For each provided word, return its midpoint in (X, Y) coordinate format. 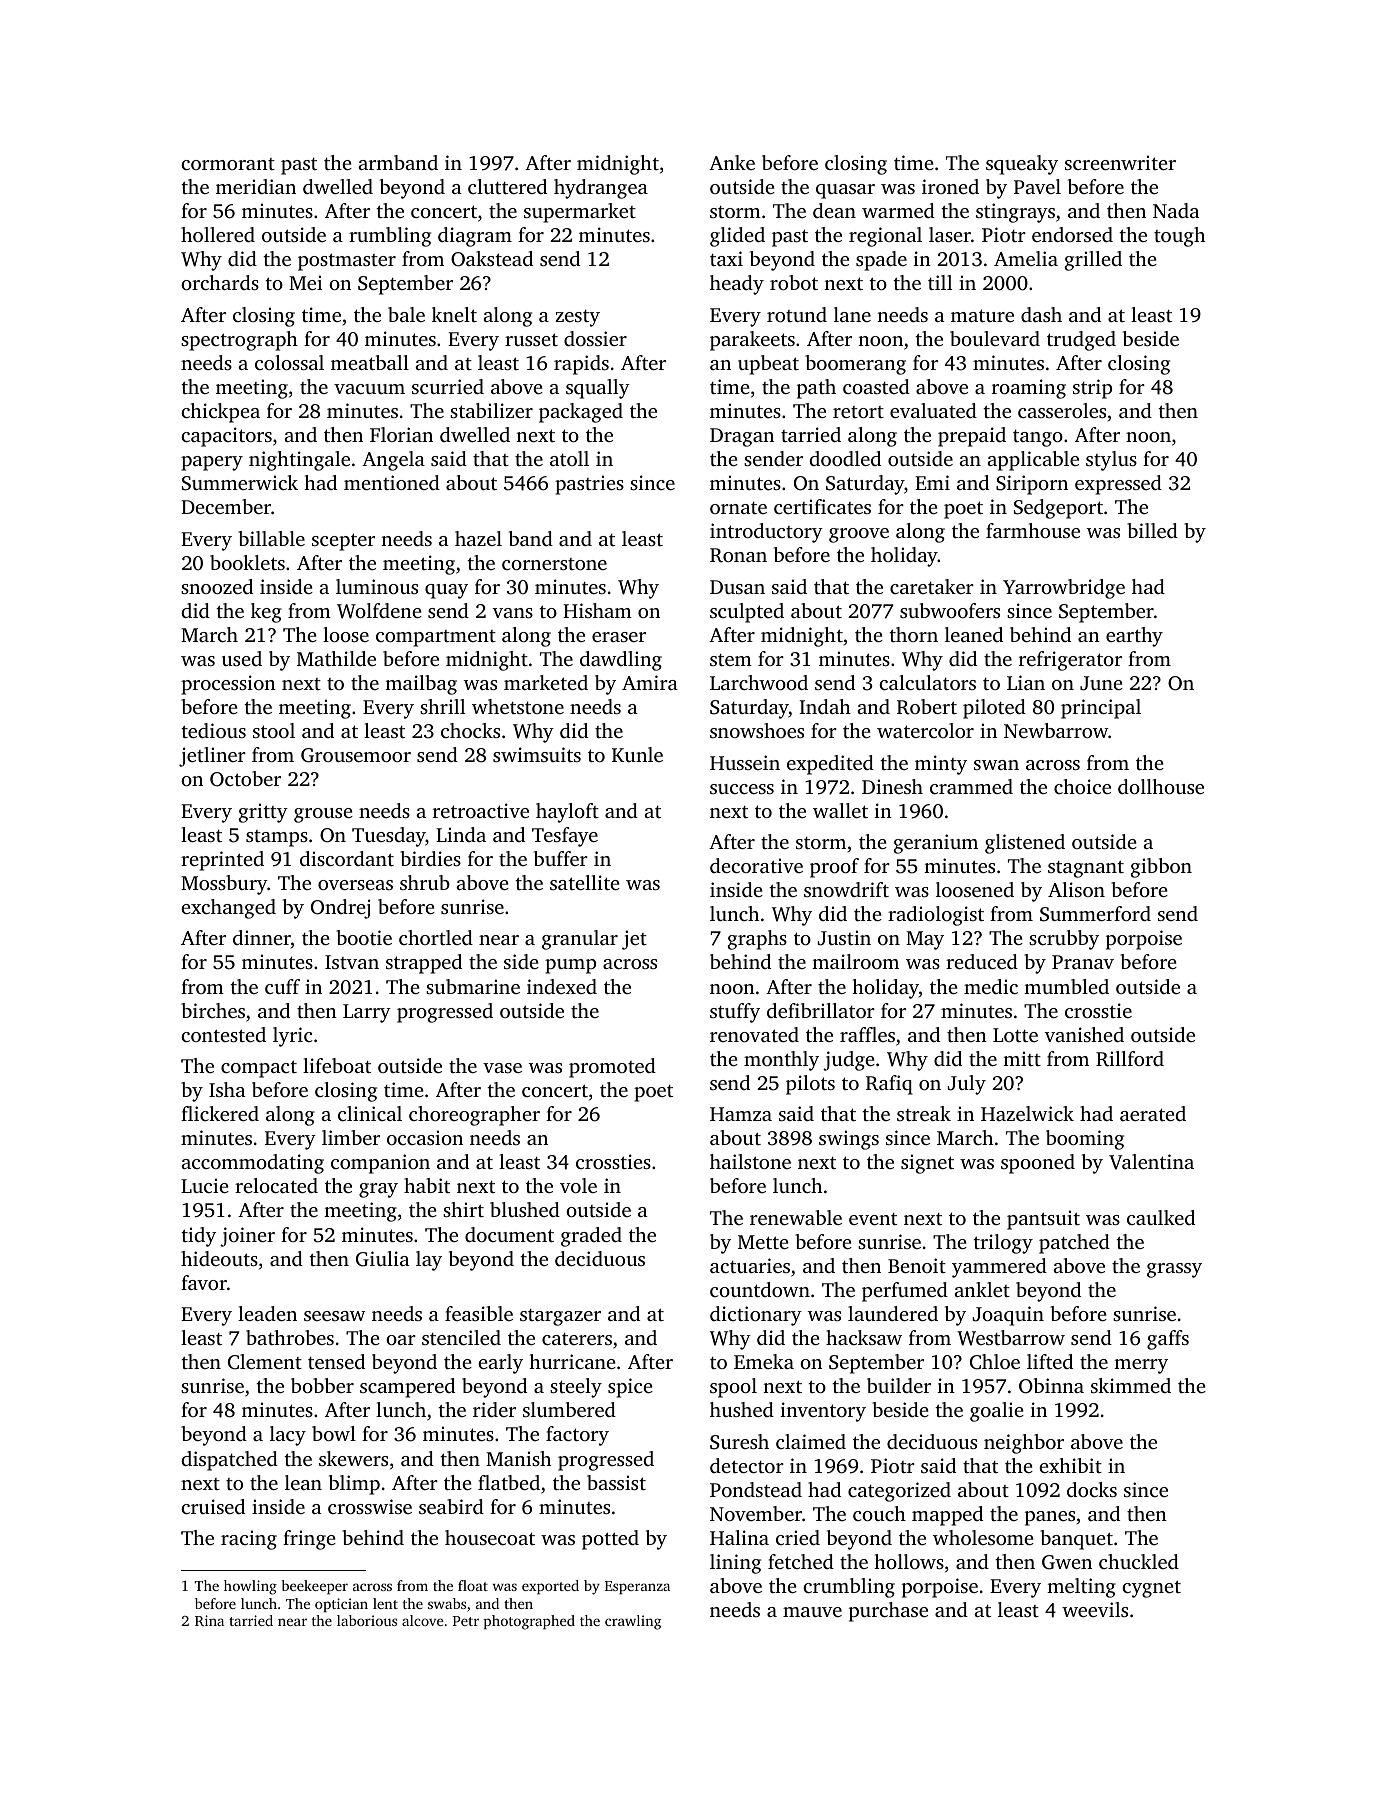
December (226, 506)
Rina (209, 1620)
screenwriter (1120, 162)
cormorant (228, 164)
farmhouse (1033, 530)
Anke (732, 162)
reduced (982, 961)
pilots (810, 1085)
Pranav (1083, 962)
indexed (562, 986)
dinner (262, 937)
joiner (247, 1237)
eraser (619, 637)
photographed (529, 1622)
